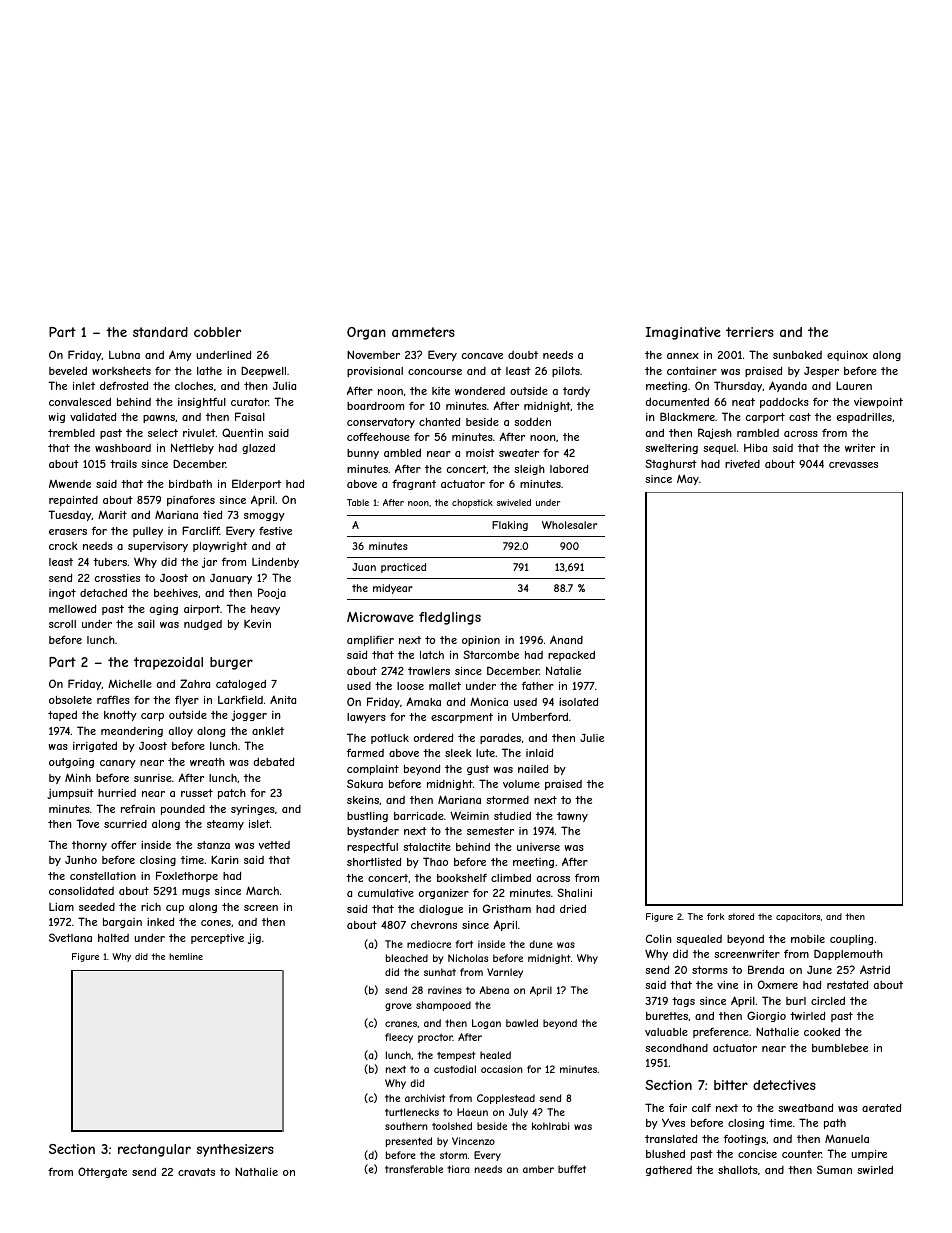 This screenshot has height=1233, width=952. I want to click on terriers, so click(750, 332).
